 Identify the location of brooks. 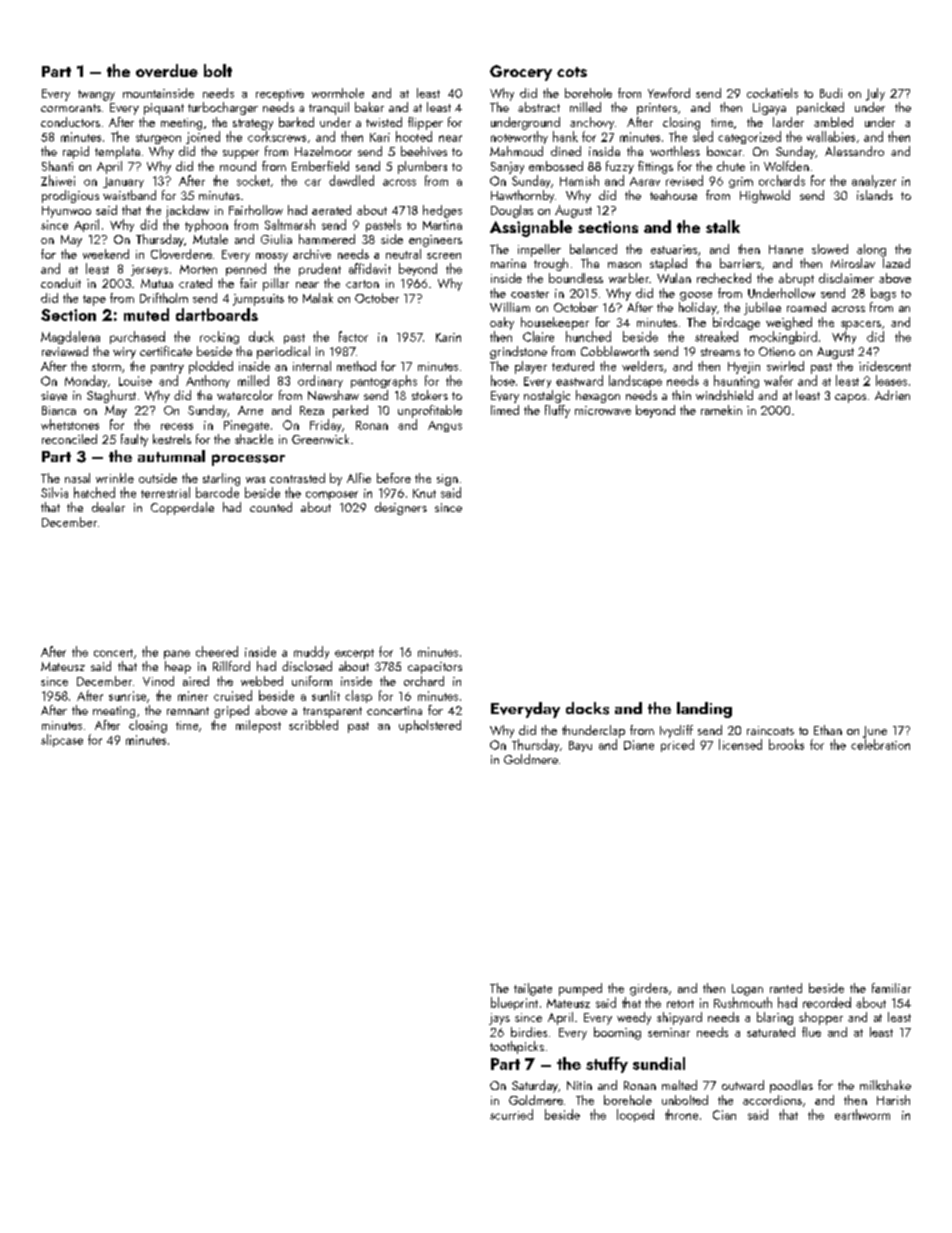
(786, 744).
